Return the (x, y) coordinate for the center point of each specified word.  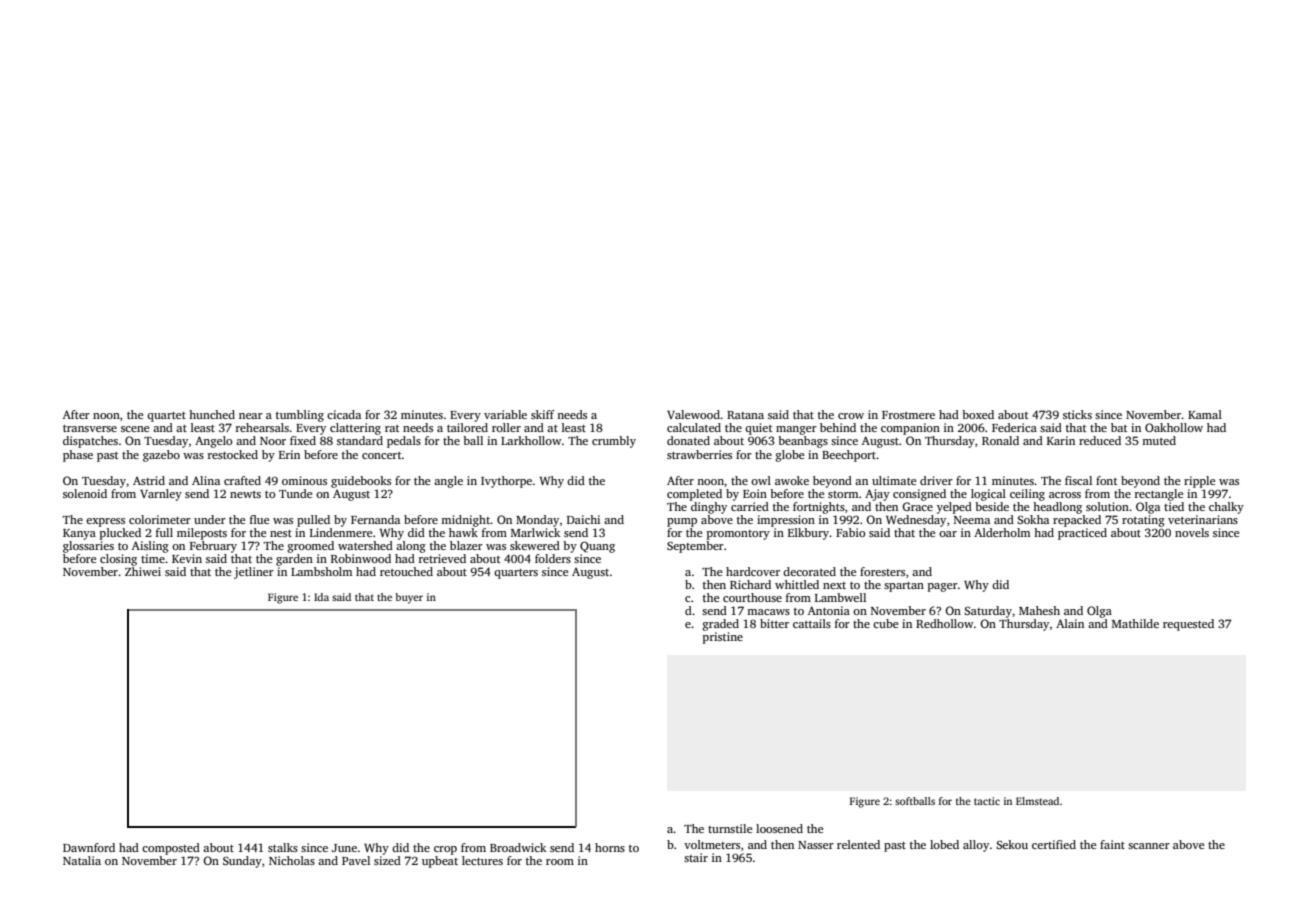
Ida (321, 597)
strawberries (699, 454)
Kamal (1205, 414)
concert (382, 455)
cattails (812, 623)
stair (696, 857)
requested (1188, 625)
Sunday (242, 862)
